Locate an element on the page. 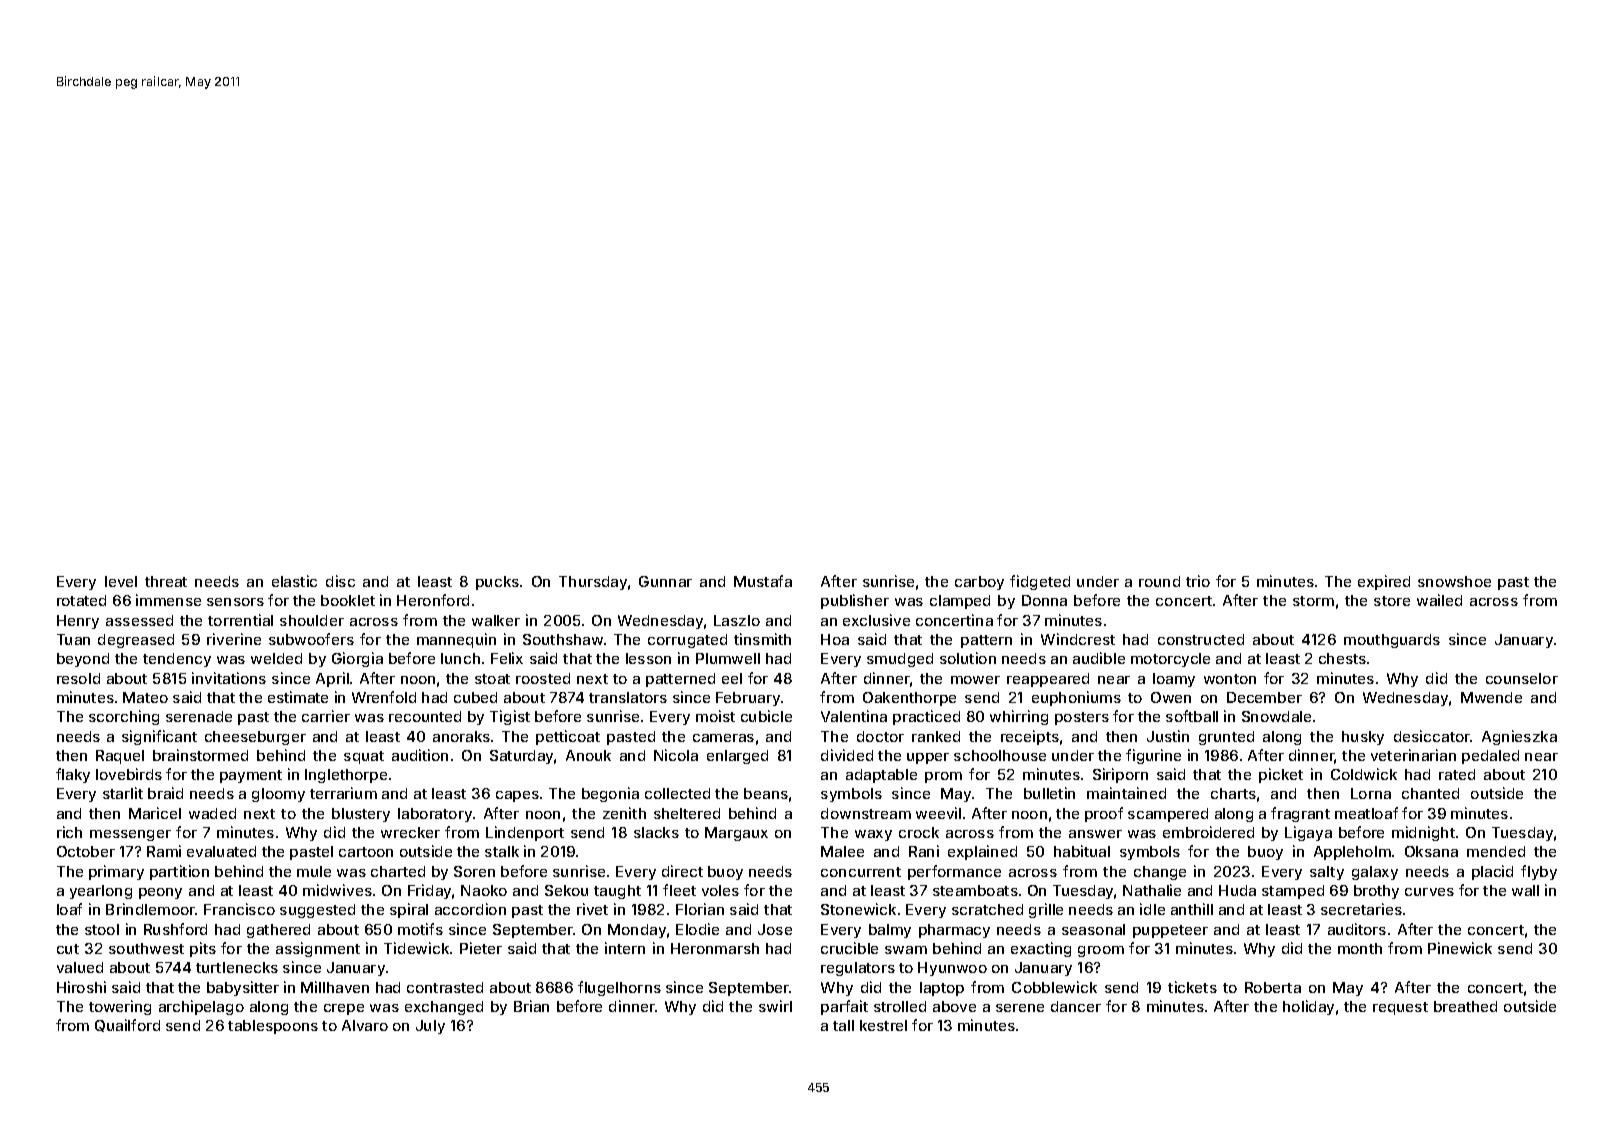 The height and width of the image is (1141, 1614). request is located at coordinates (1400, 1008).
